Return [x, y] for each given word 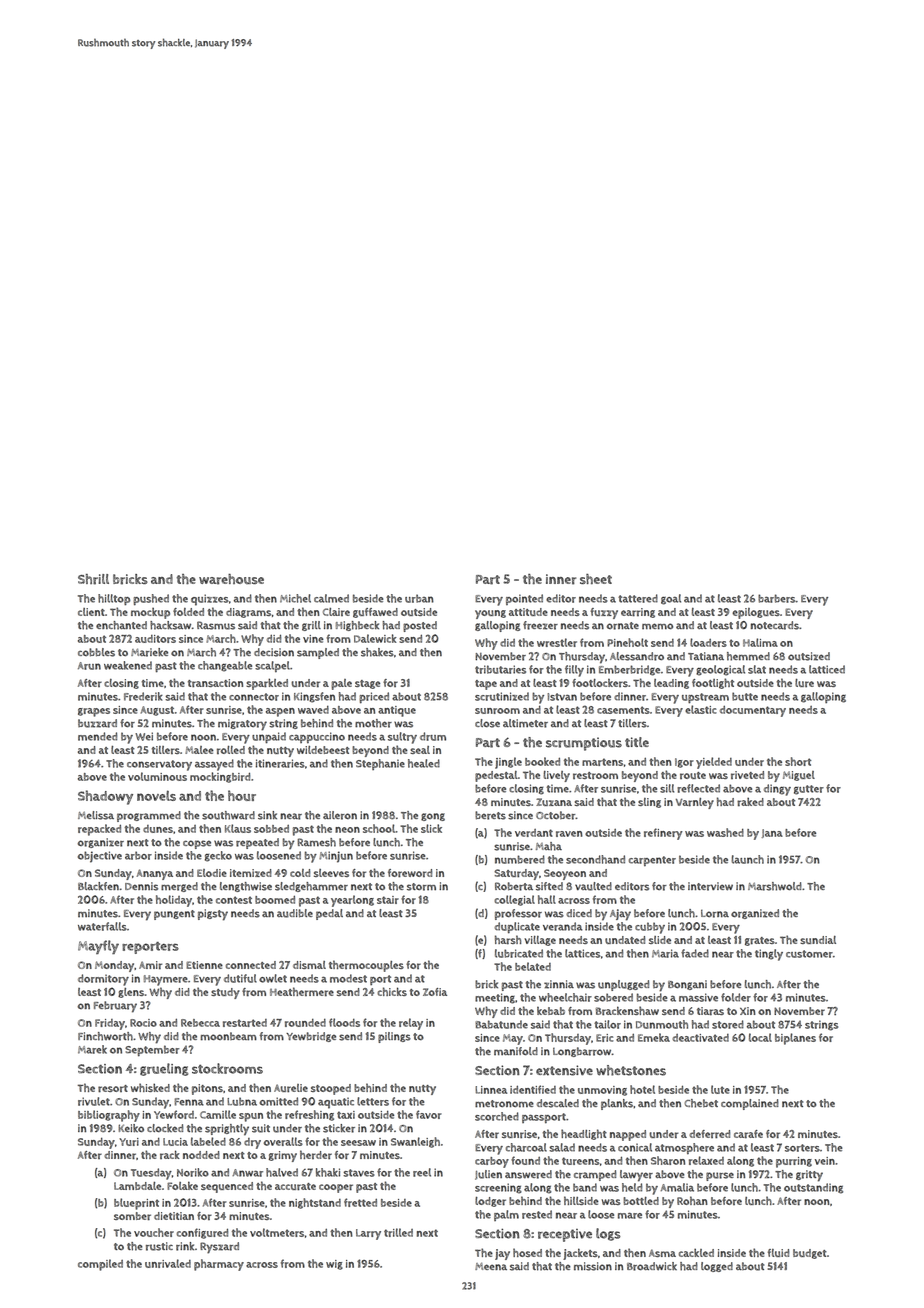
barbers [776, 598]
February [115, 1007]
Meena [491, 1266]
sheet [596, 579]
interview [710, 886]
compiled [100, 1265]
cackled [696, 1253]
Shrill [93, 579]
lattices [582, 953]
